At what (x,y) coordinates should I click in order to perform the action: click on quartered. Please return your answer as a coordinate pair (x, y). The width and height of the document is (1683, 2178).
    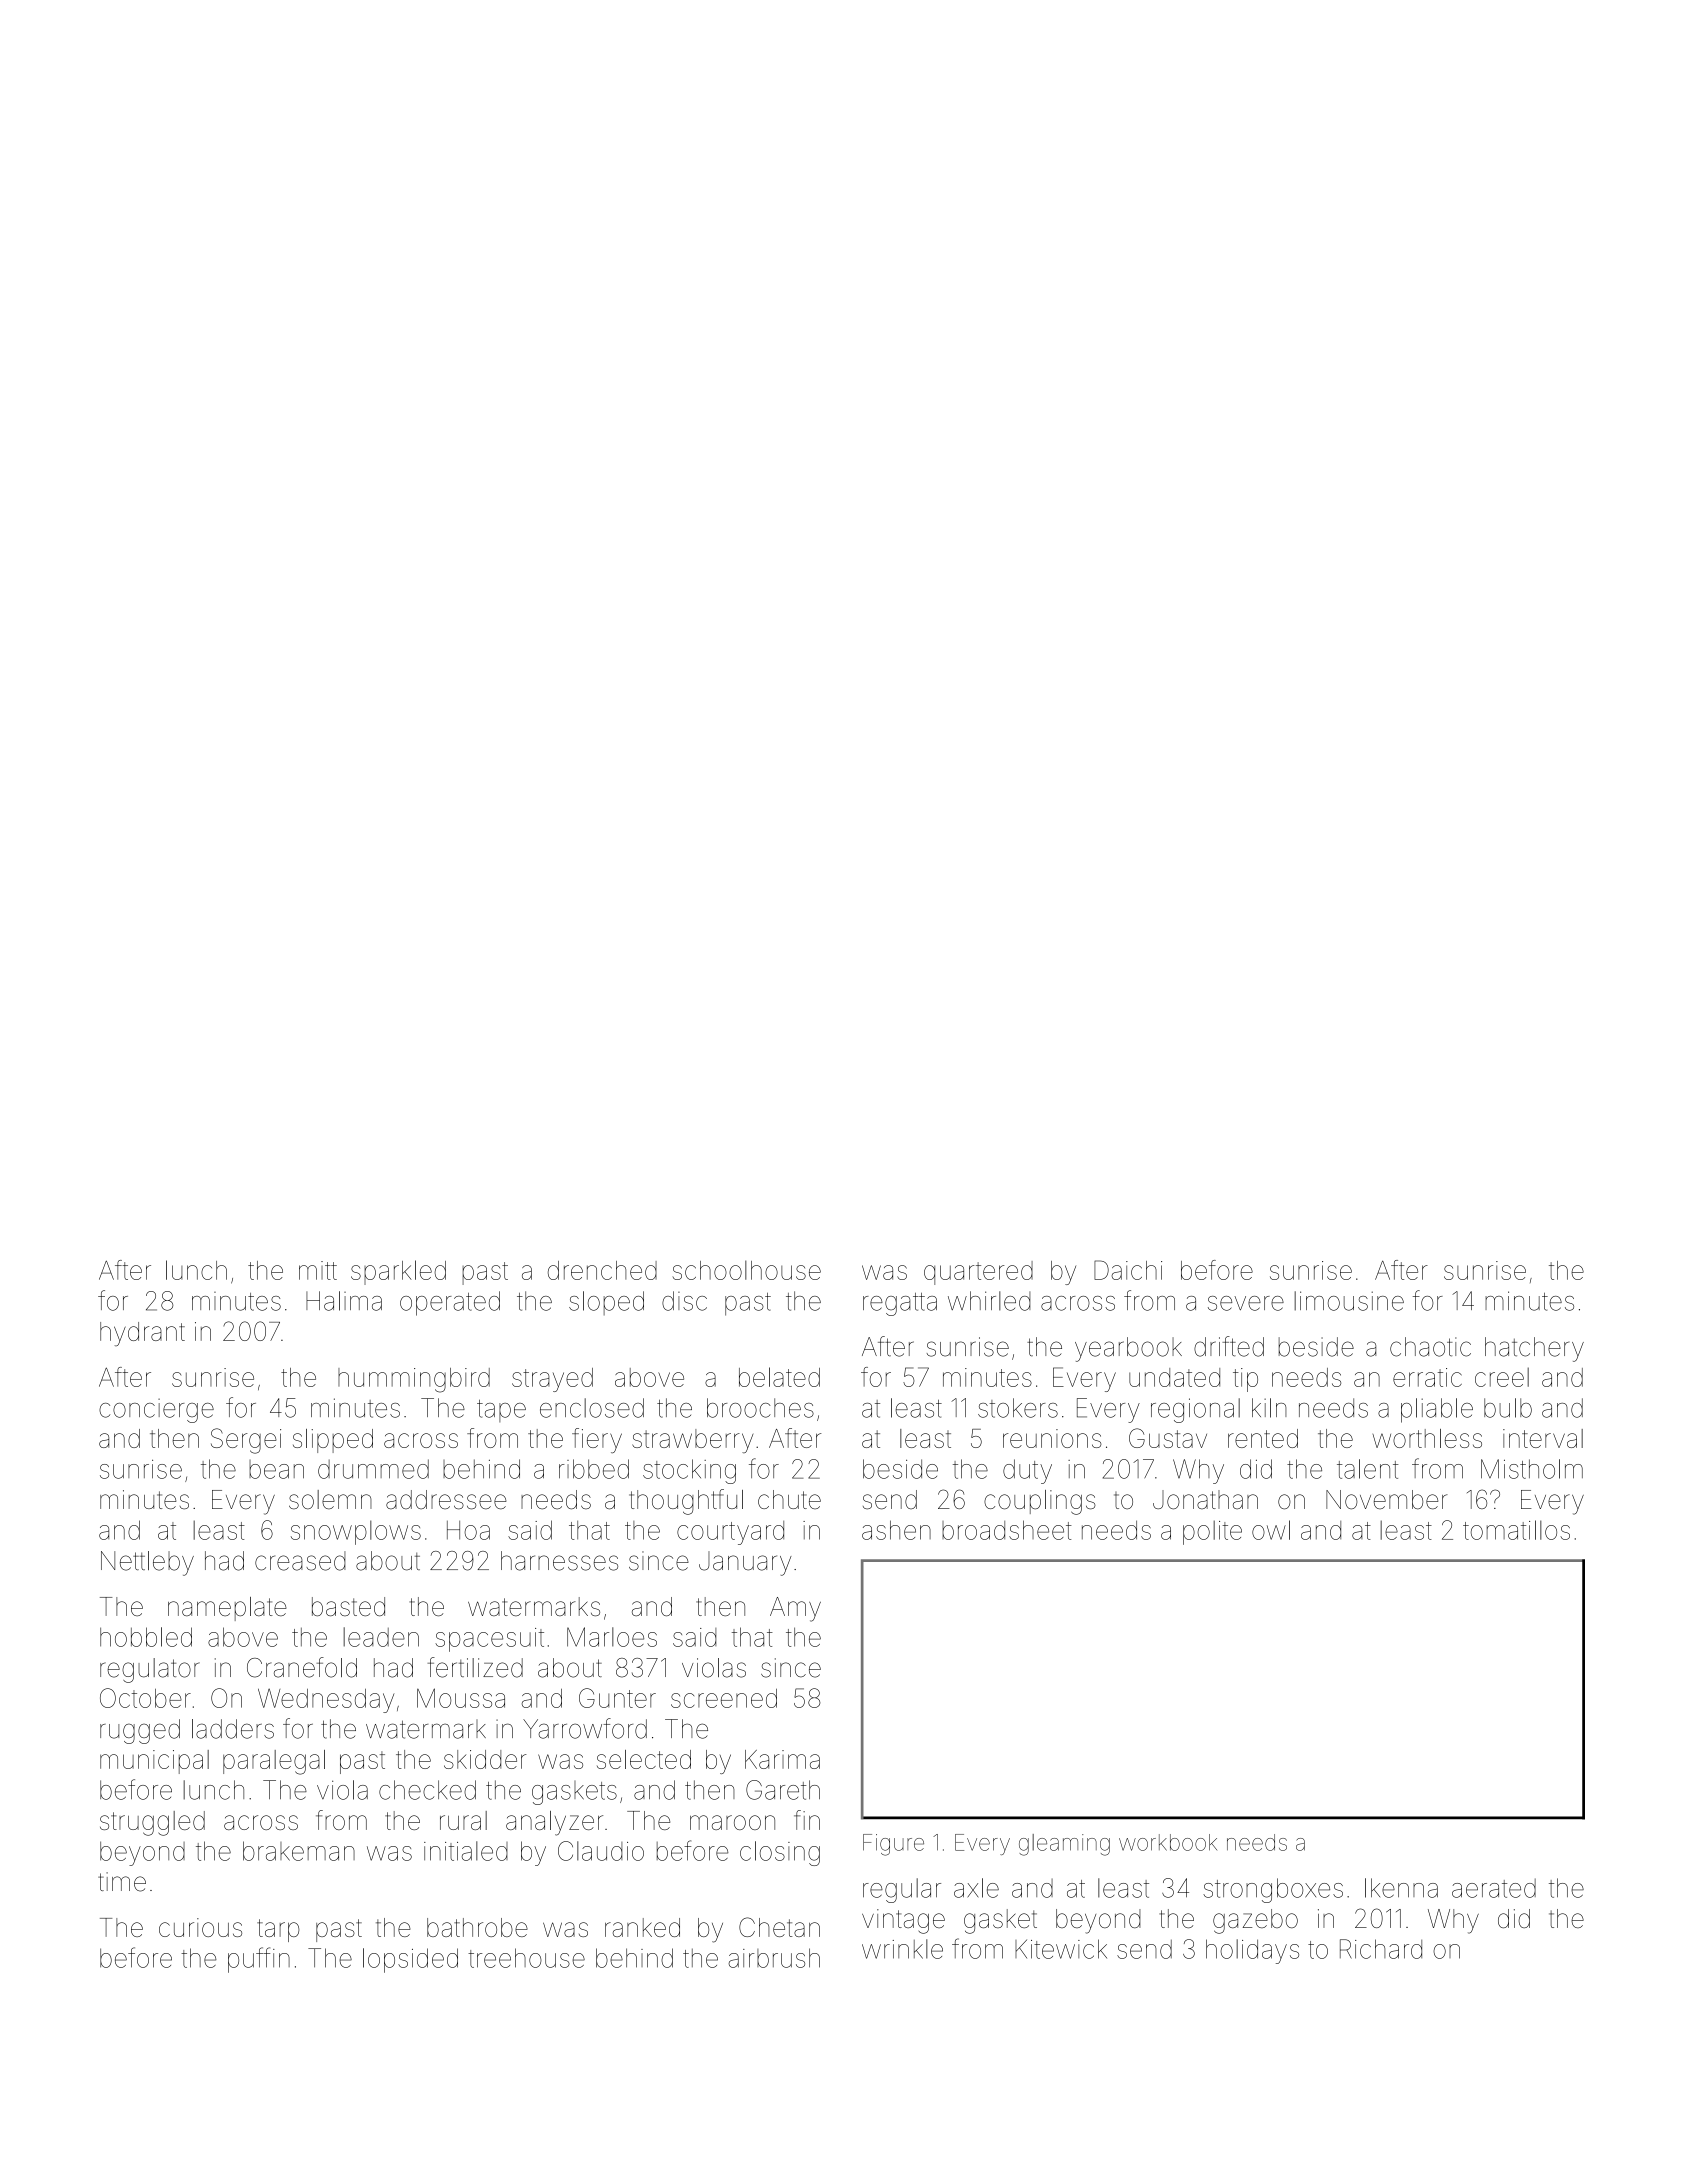
    Looking at the image, I should click on (978, 1273).
